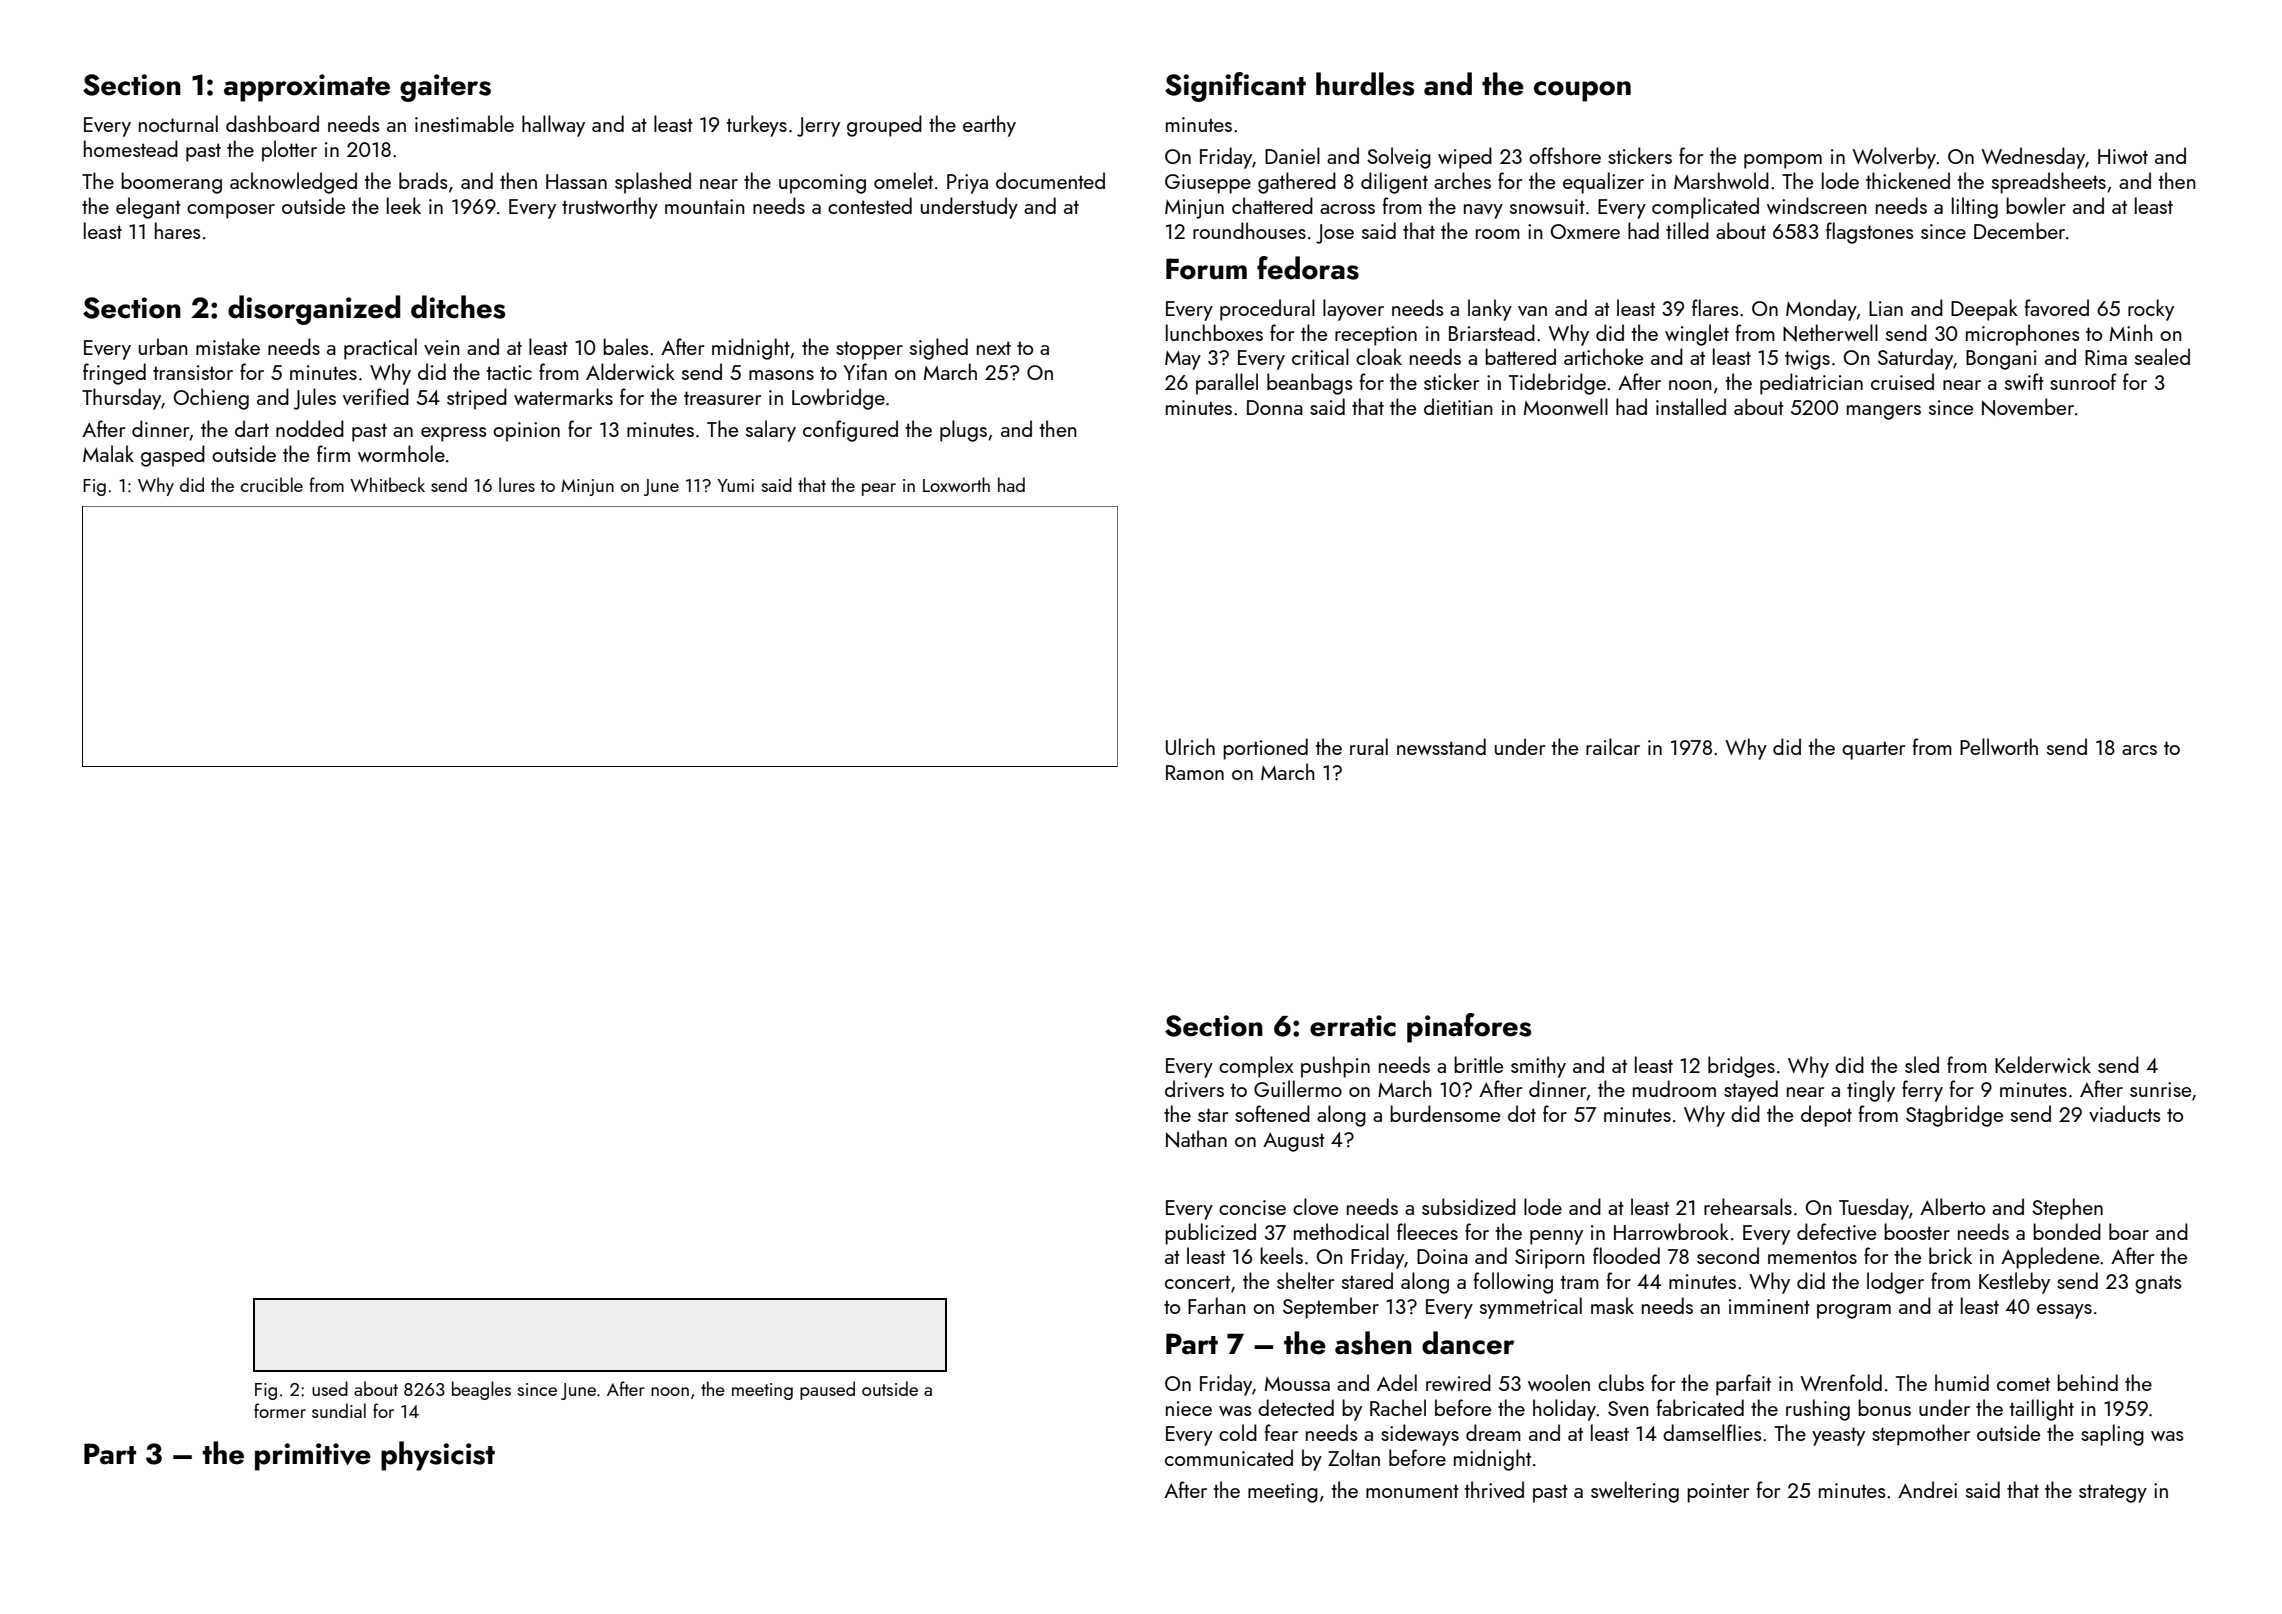 This page has width=2282, height=1614. I want to click on firm, so click(333, 453).
